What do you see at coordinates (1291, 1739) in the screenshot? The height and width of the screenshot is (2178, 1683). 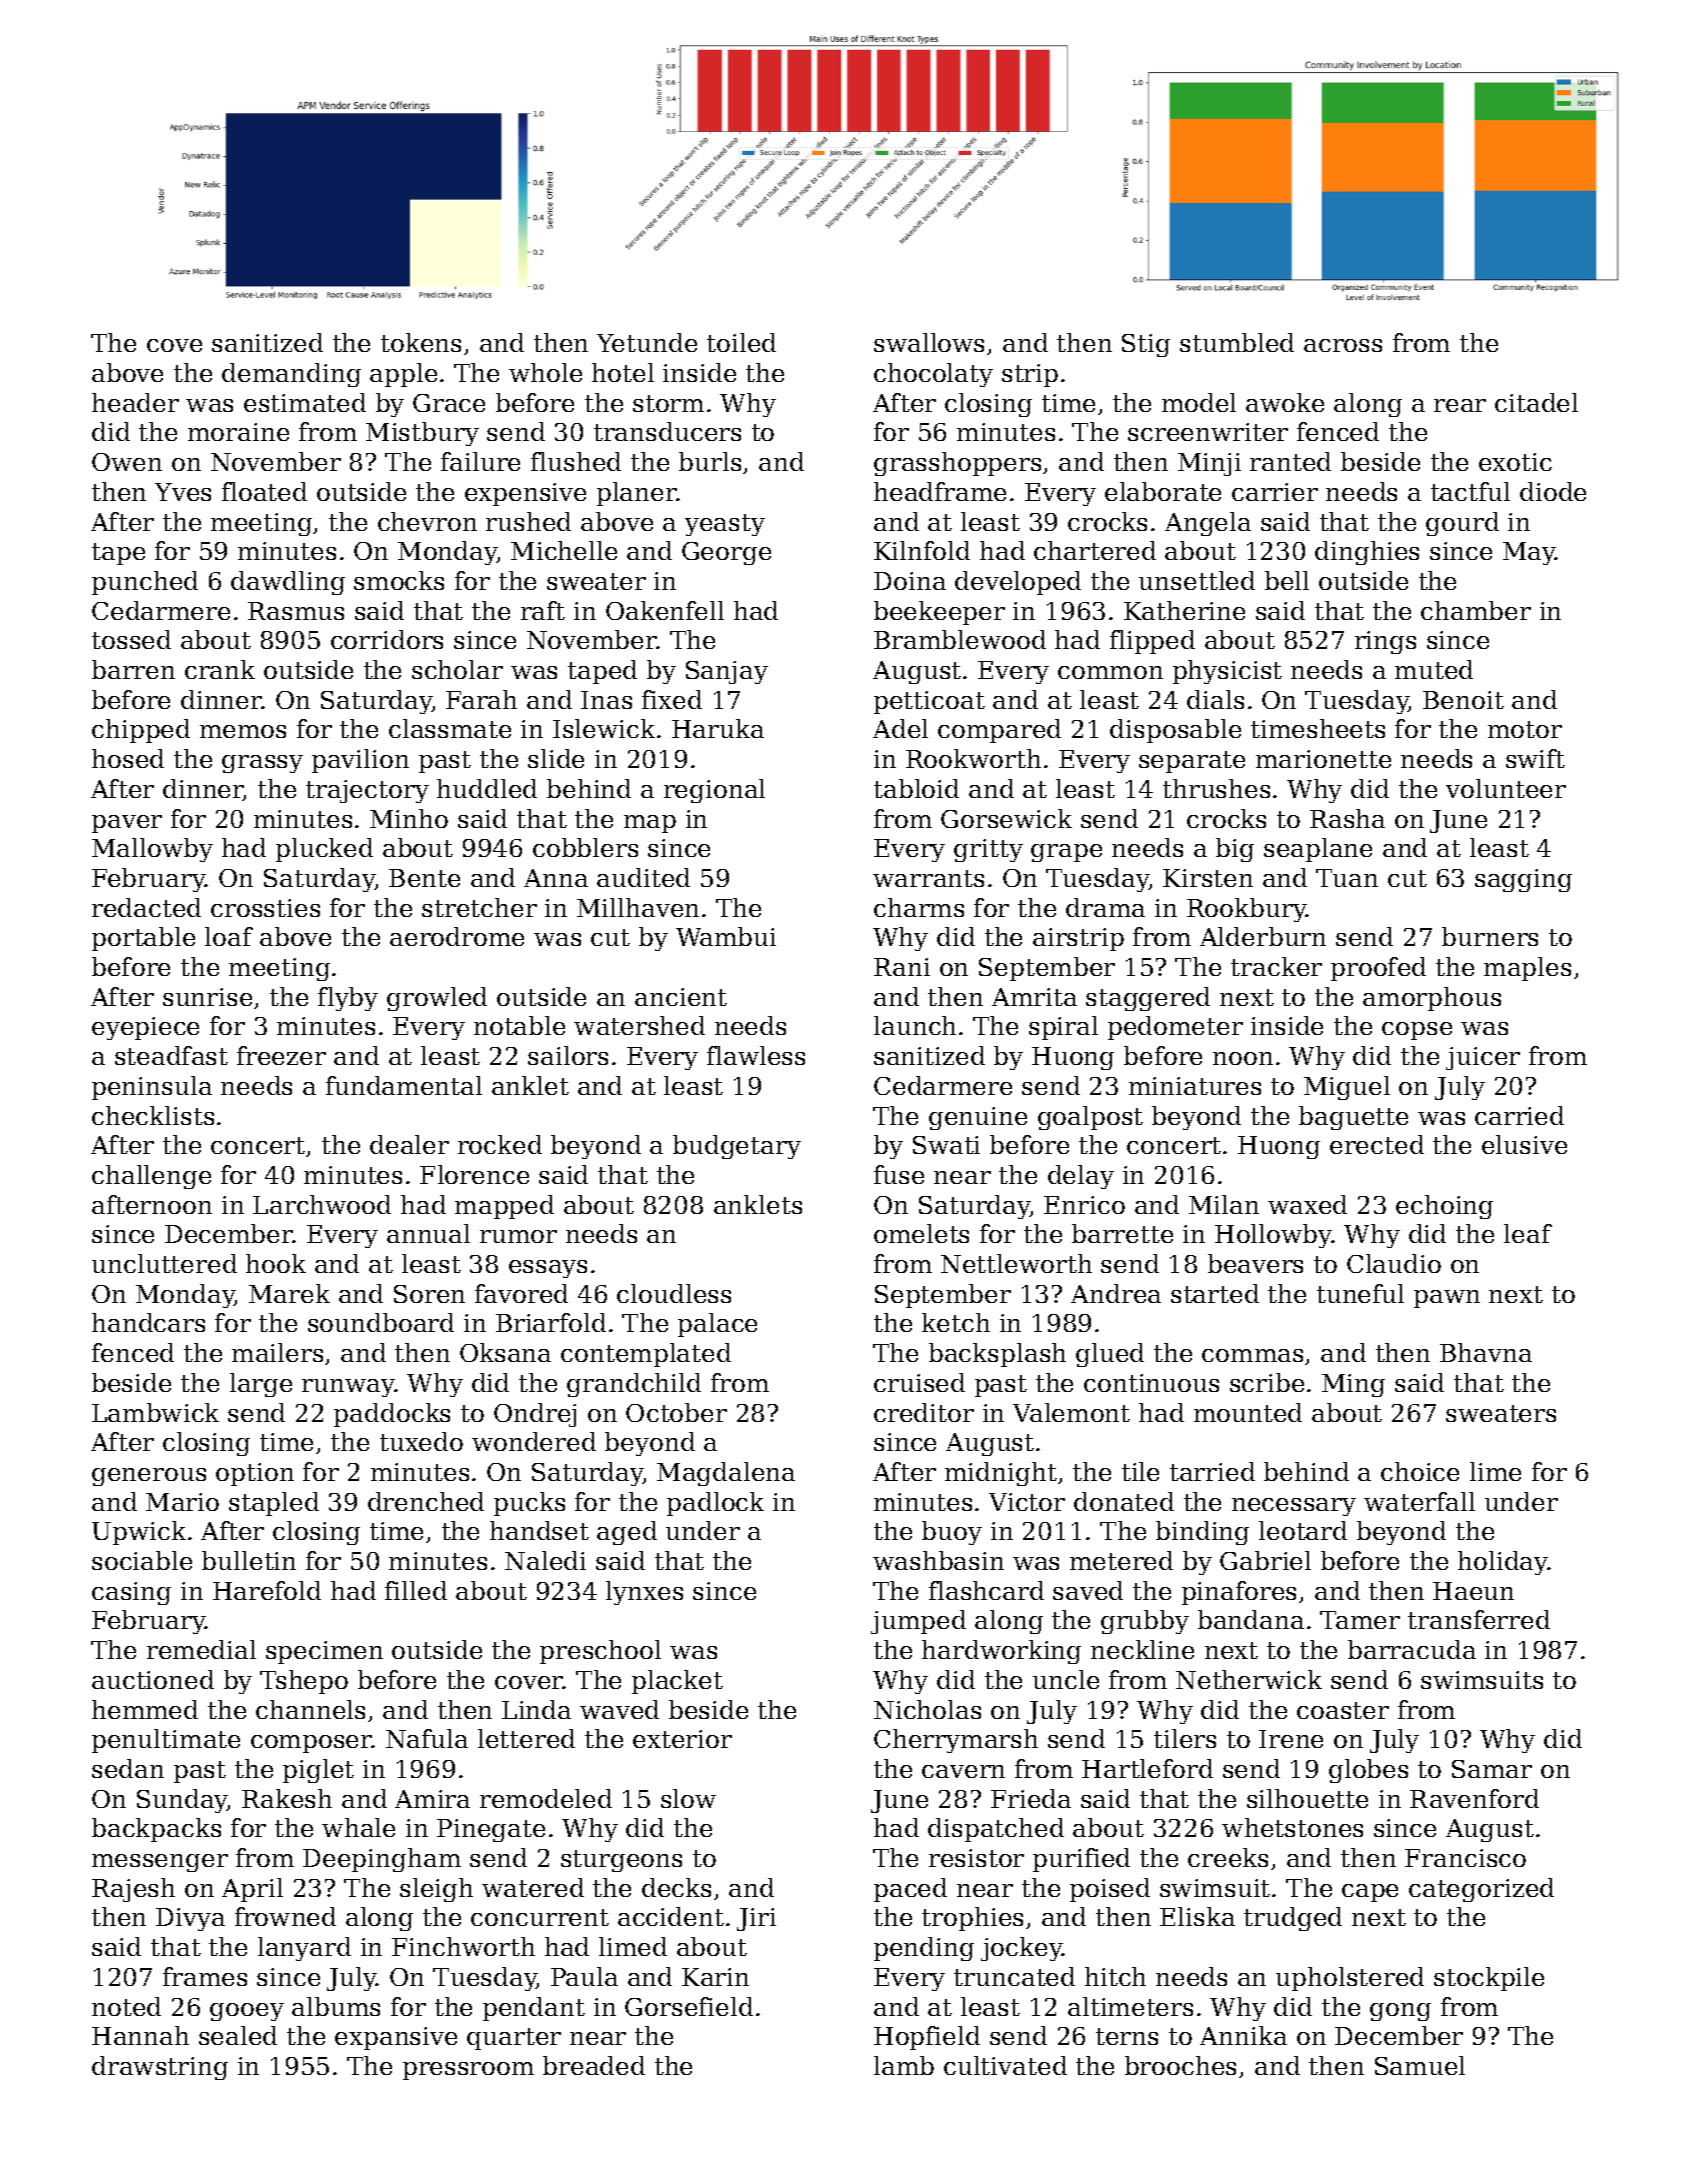 I see `Irene` at bounding box center [1291, 1739].
